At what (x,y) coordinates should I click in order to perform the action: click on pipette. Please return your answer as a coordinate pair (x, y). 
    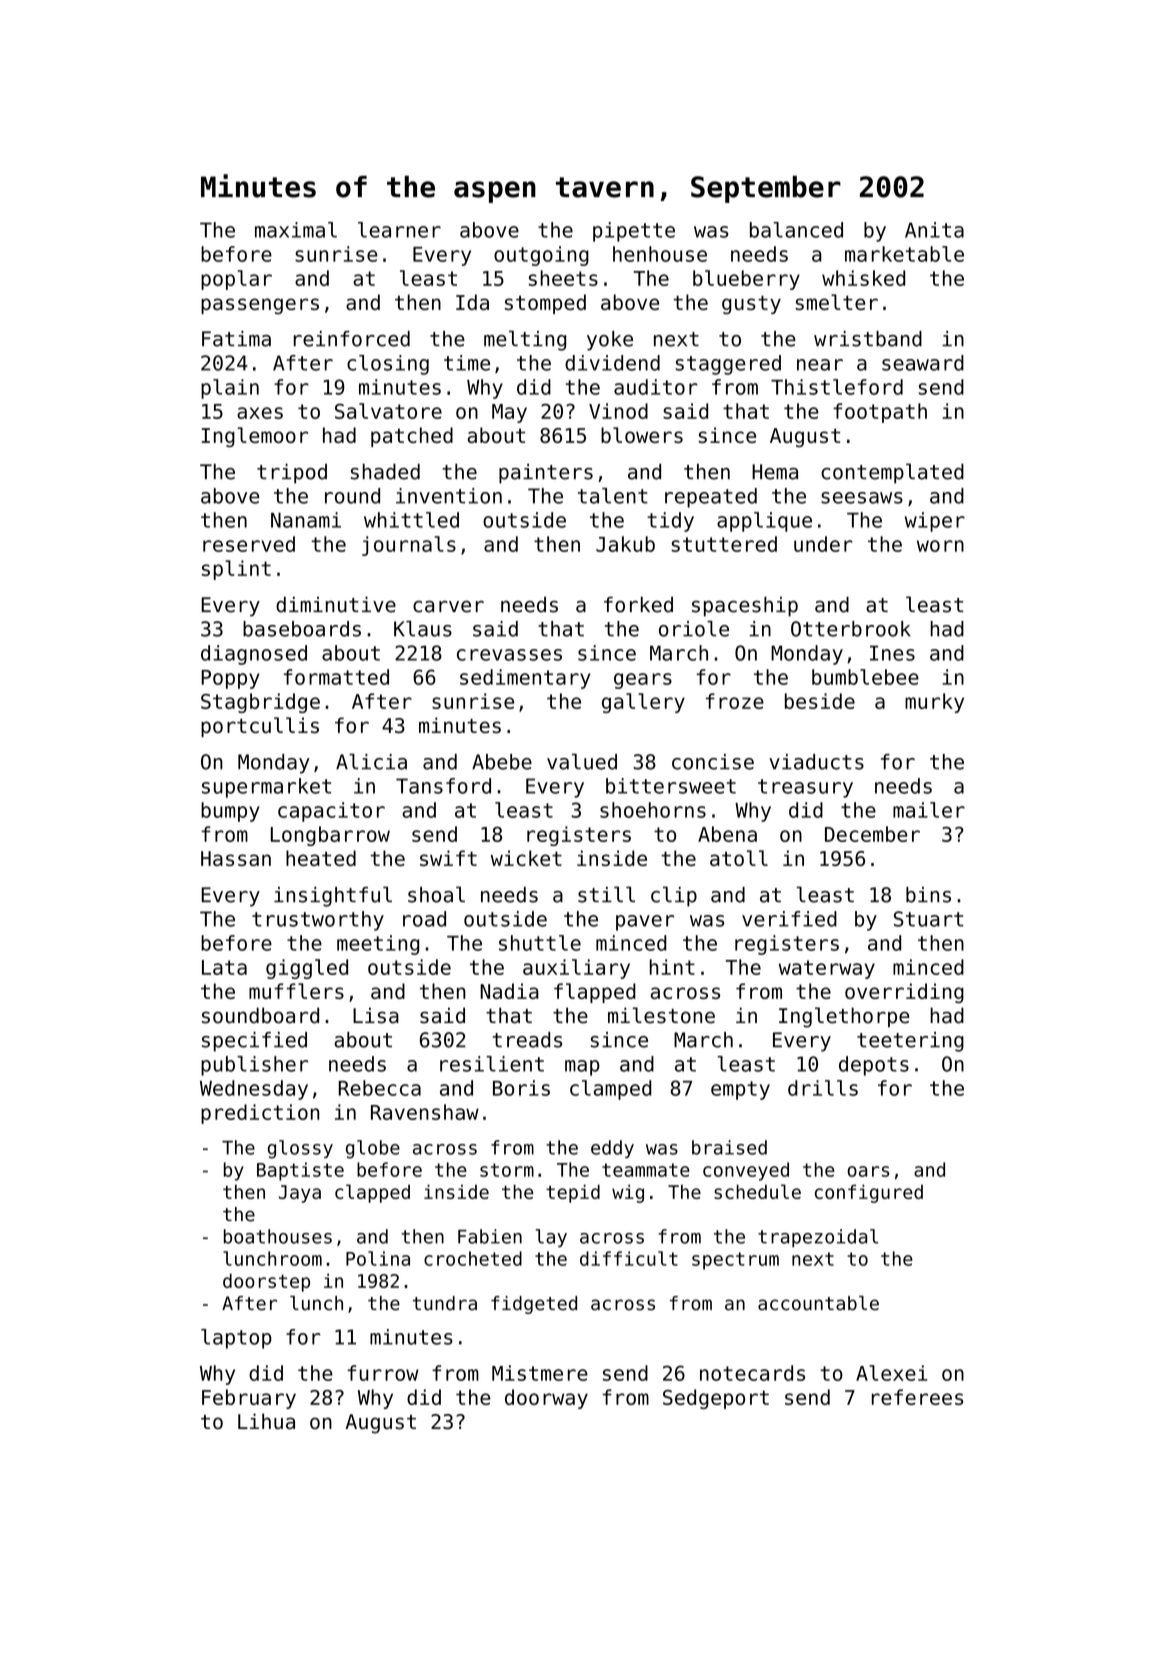
    Looking at the image, I should click on (634, 232).
